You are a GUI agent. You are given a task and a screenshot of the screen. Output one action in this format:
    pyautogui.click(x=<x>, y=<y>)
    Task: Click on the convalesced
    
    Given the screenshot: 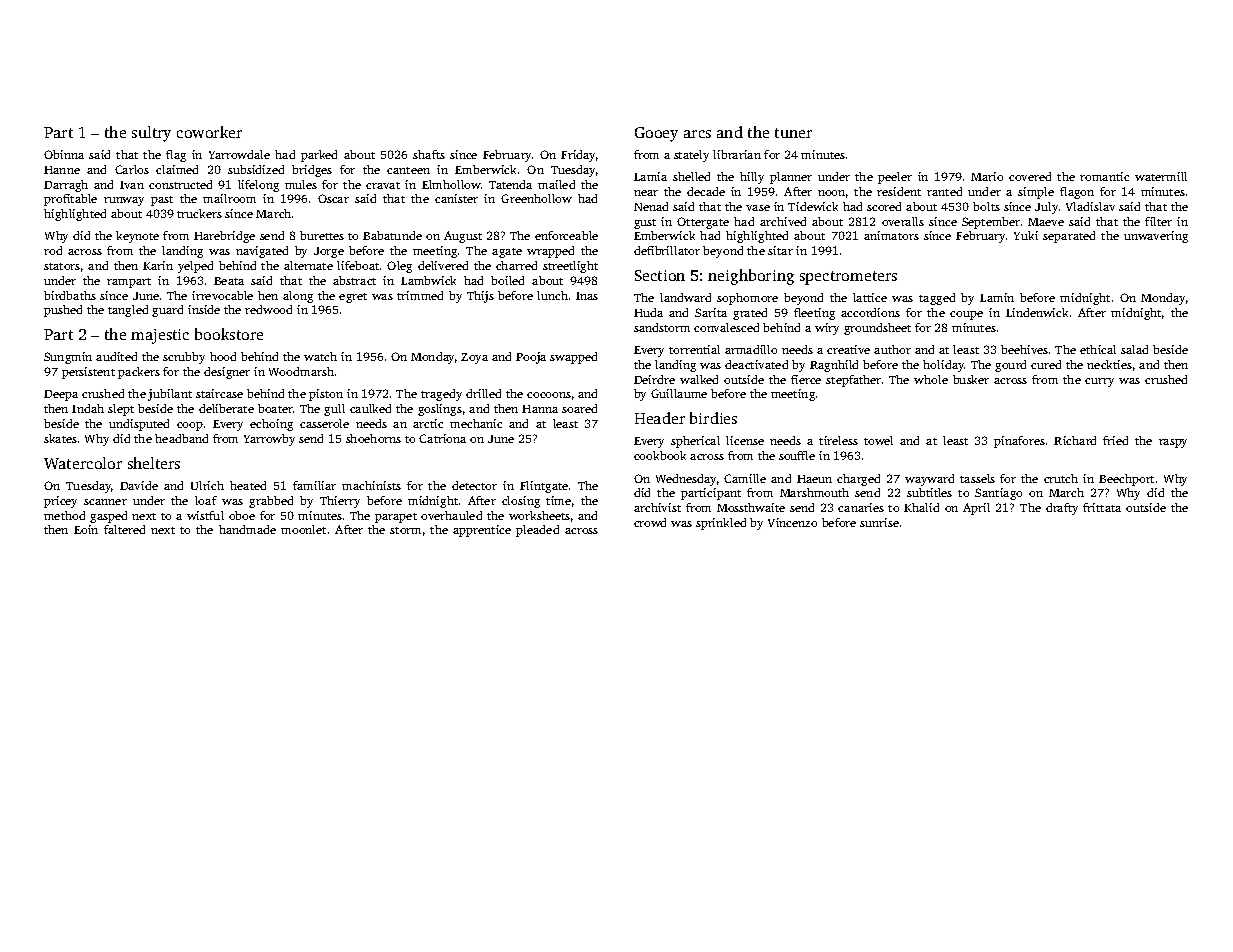 What is the action you would take?
    pyautogui.click(x=726, y=327)
